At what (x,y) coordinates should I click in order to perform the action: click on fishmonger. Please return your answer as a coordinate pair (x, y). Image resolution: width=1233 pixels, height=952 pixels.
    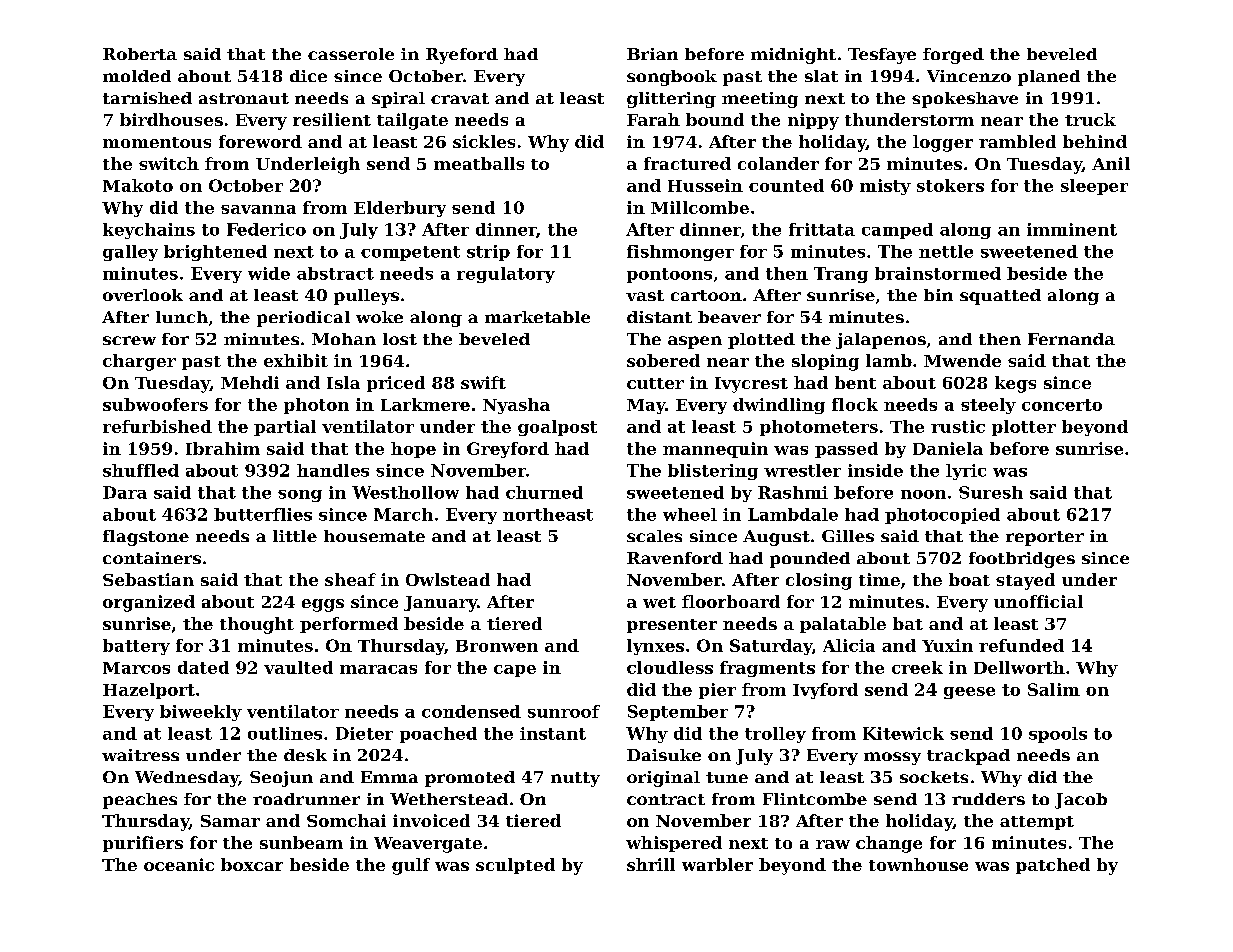
    Looking at the image, I should click on (680, 253).
